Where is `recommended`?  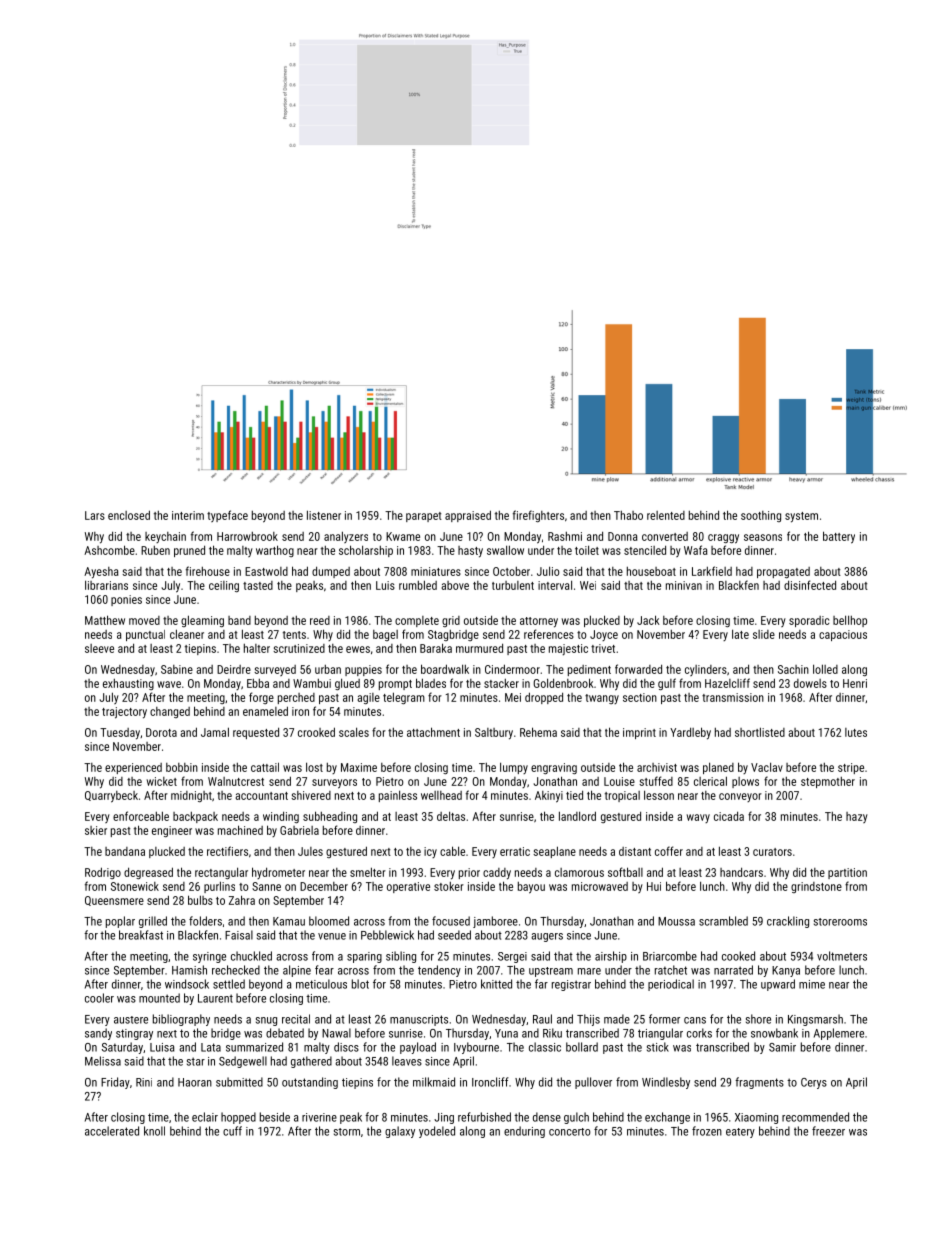
recommended is located at coordinates (815, 1117).
